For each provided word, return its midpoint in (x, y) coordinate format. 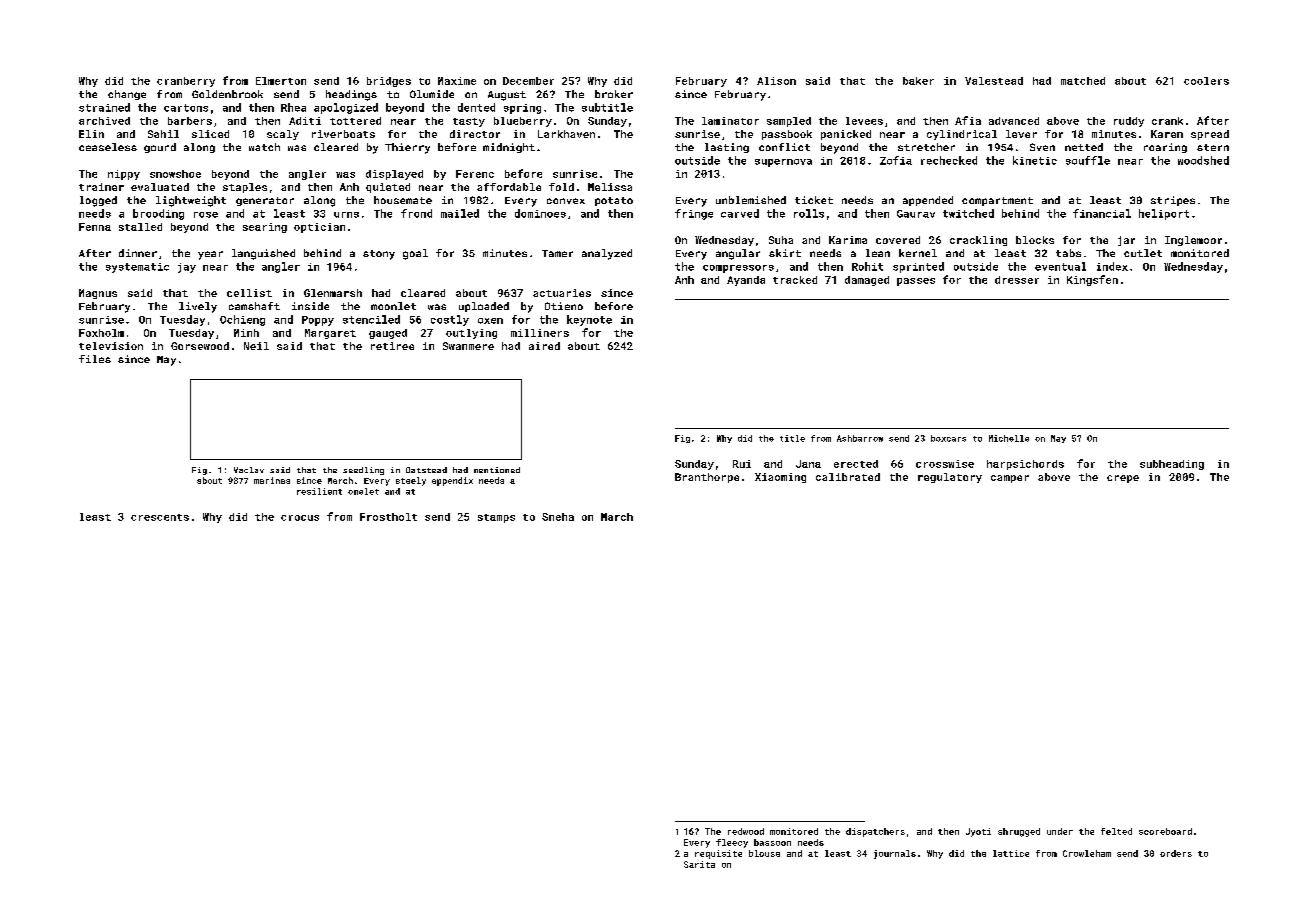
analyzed (607, 254)
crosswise (945, 464)
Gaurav (916, 214)
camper (1010, 479)
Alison (776, 81)
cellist (249, 293)
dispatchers (875, 832)
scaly (283, 135)
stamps (496, 518)
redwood (746, 831)
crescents (160, 517)
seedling (363, 471)
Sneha (558, 517)
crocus (300, 518)
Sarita (699, 864)
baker (918, 81)
